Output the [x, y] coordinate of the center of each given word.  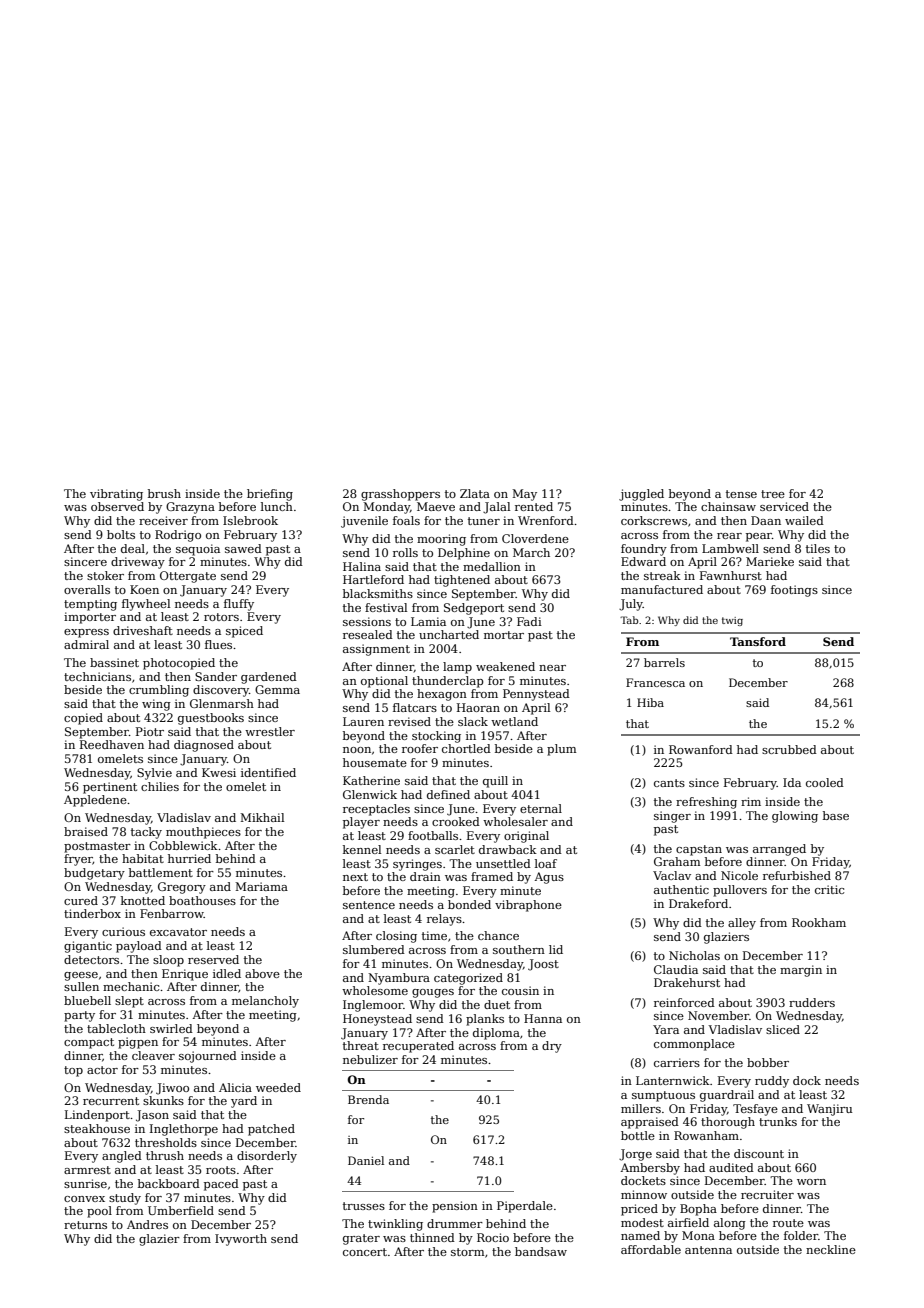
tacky [146, 833]
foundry [644, 550]
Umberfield [181, 1210]
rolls [405, 552]
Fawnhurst [731, 575]
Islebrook [250, 520]
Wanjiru [830, 1110]
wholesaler [515, 821]
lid [556, 949]
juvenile [364, 522]
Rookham [819, 922]
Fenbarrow [172, 913]
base [836, 815]
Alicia [235, 1087]
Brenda [368, 1099]
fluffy [239, 605]
